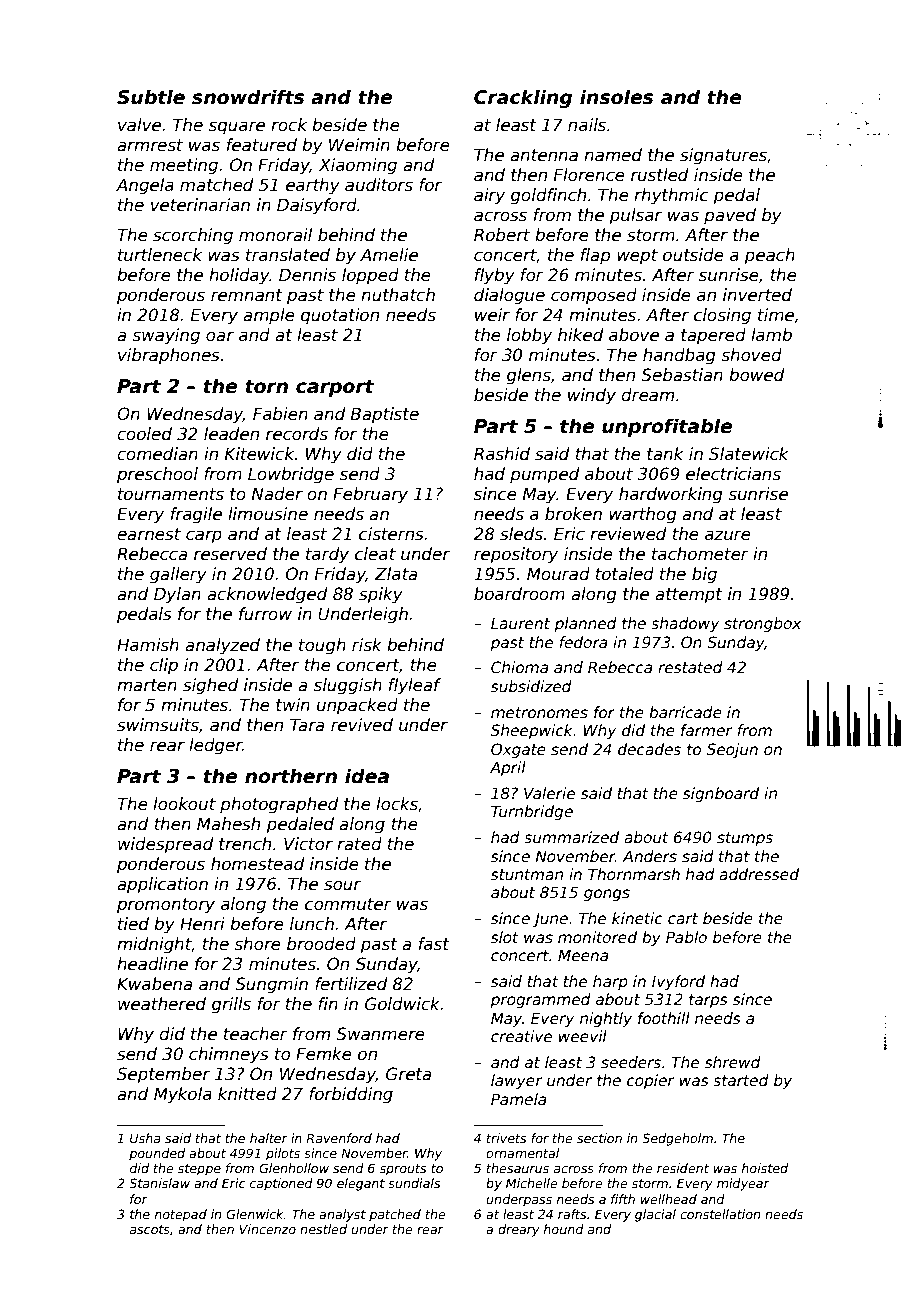  What do you see at coordinates (708, 1001) in the page?
I see `tarps` at bounding box center [708, 1001].
